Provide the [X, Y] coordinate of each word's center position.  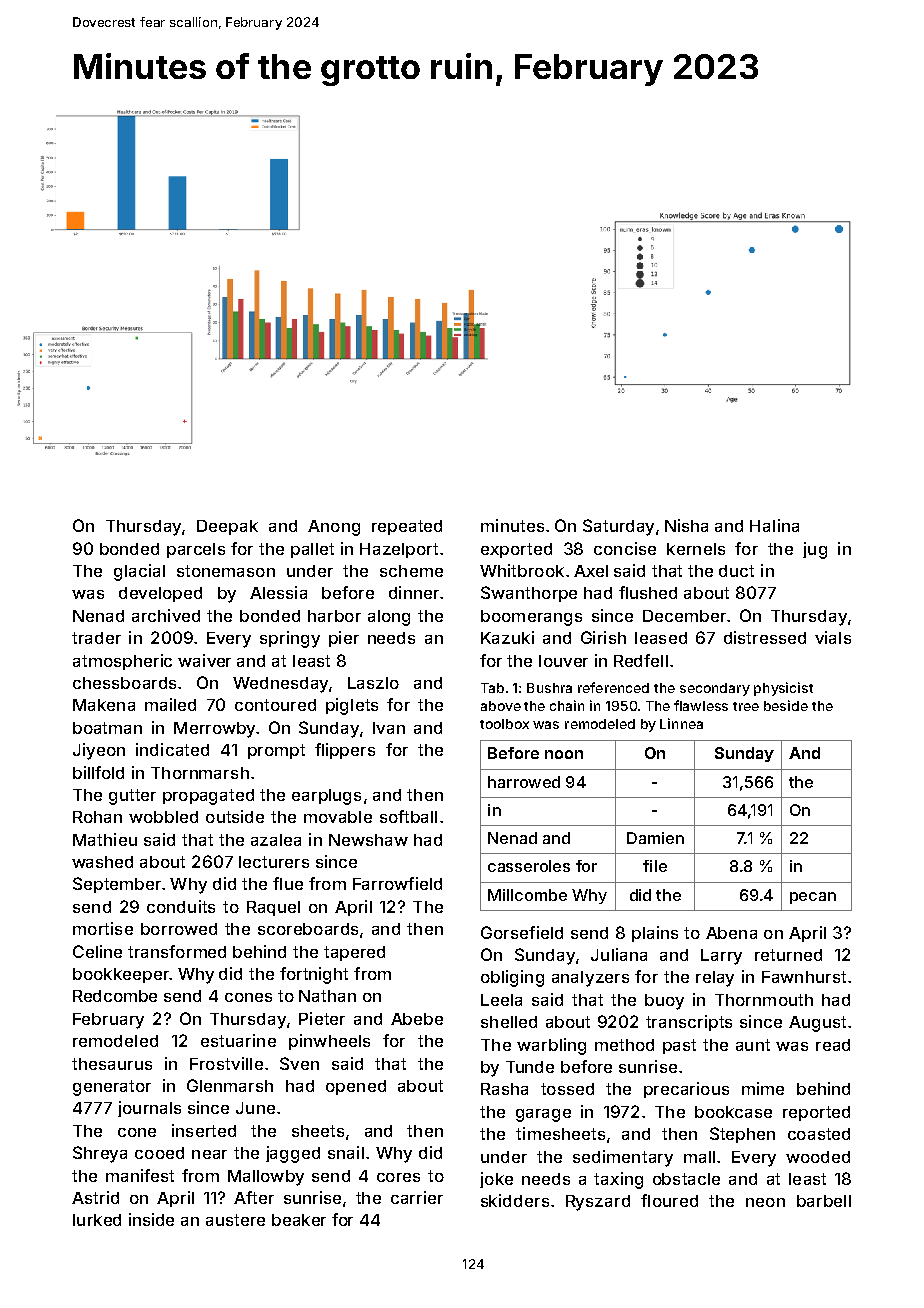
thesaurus [112, 1064]
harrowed [524, 782]
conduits [181, 906]
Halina [774, 525]
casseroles [529, 866]
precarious [686, 1090]
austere [235, 1220]
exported [516, 550]
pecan [813, 898]
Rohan [97, 817]
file [655, 866]
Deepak [227, 527]
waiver [204, 660]
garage [543, 1115]
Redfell [641, 660]
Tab [492, 688]
